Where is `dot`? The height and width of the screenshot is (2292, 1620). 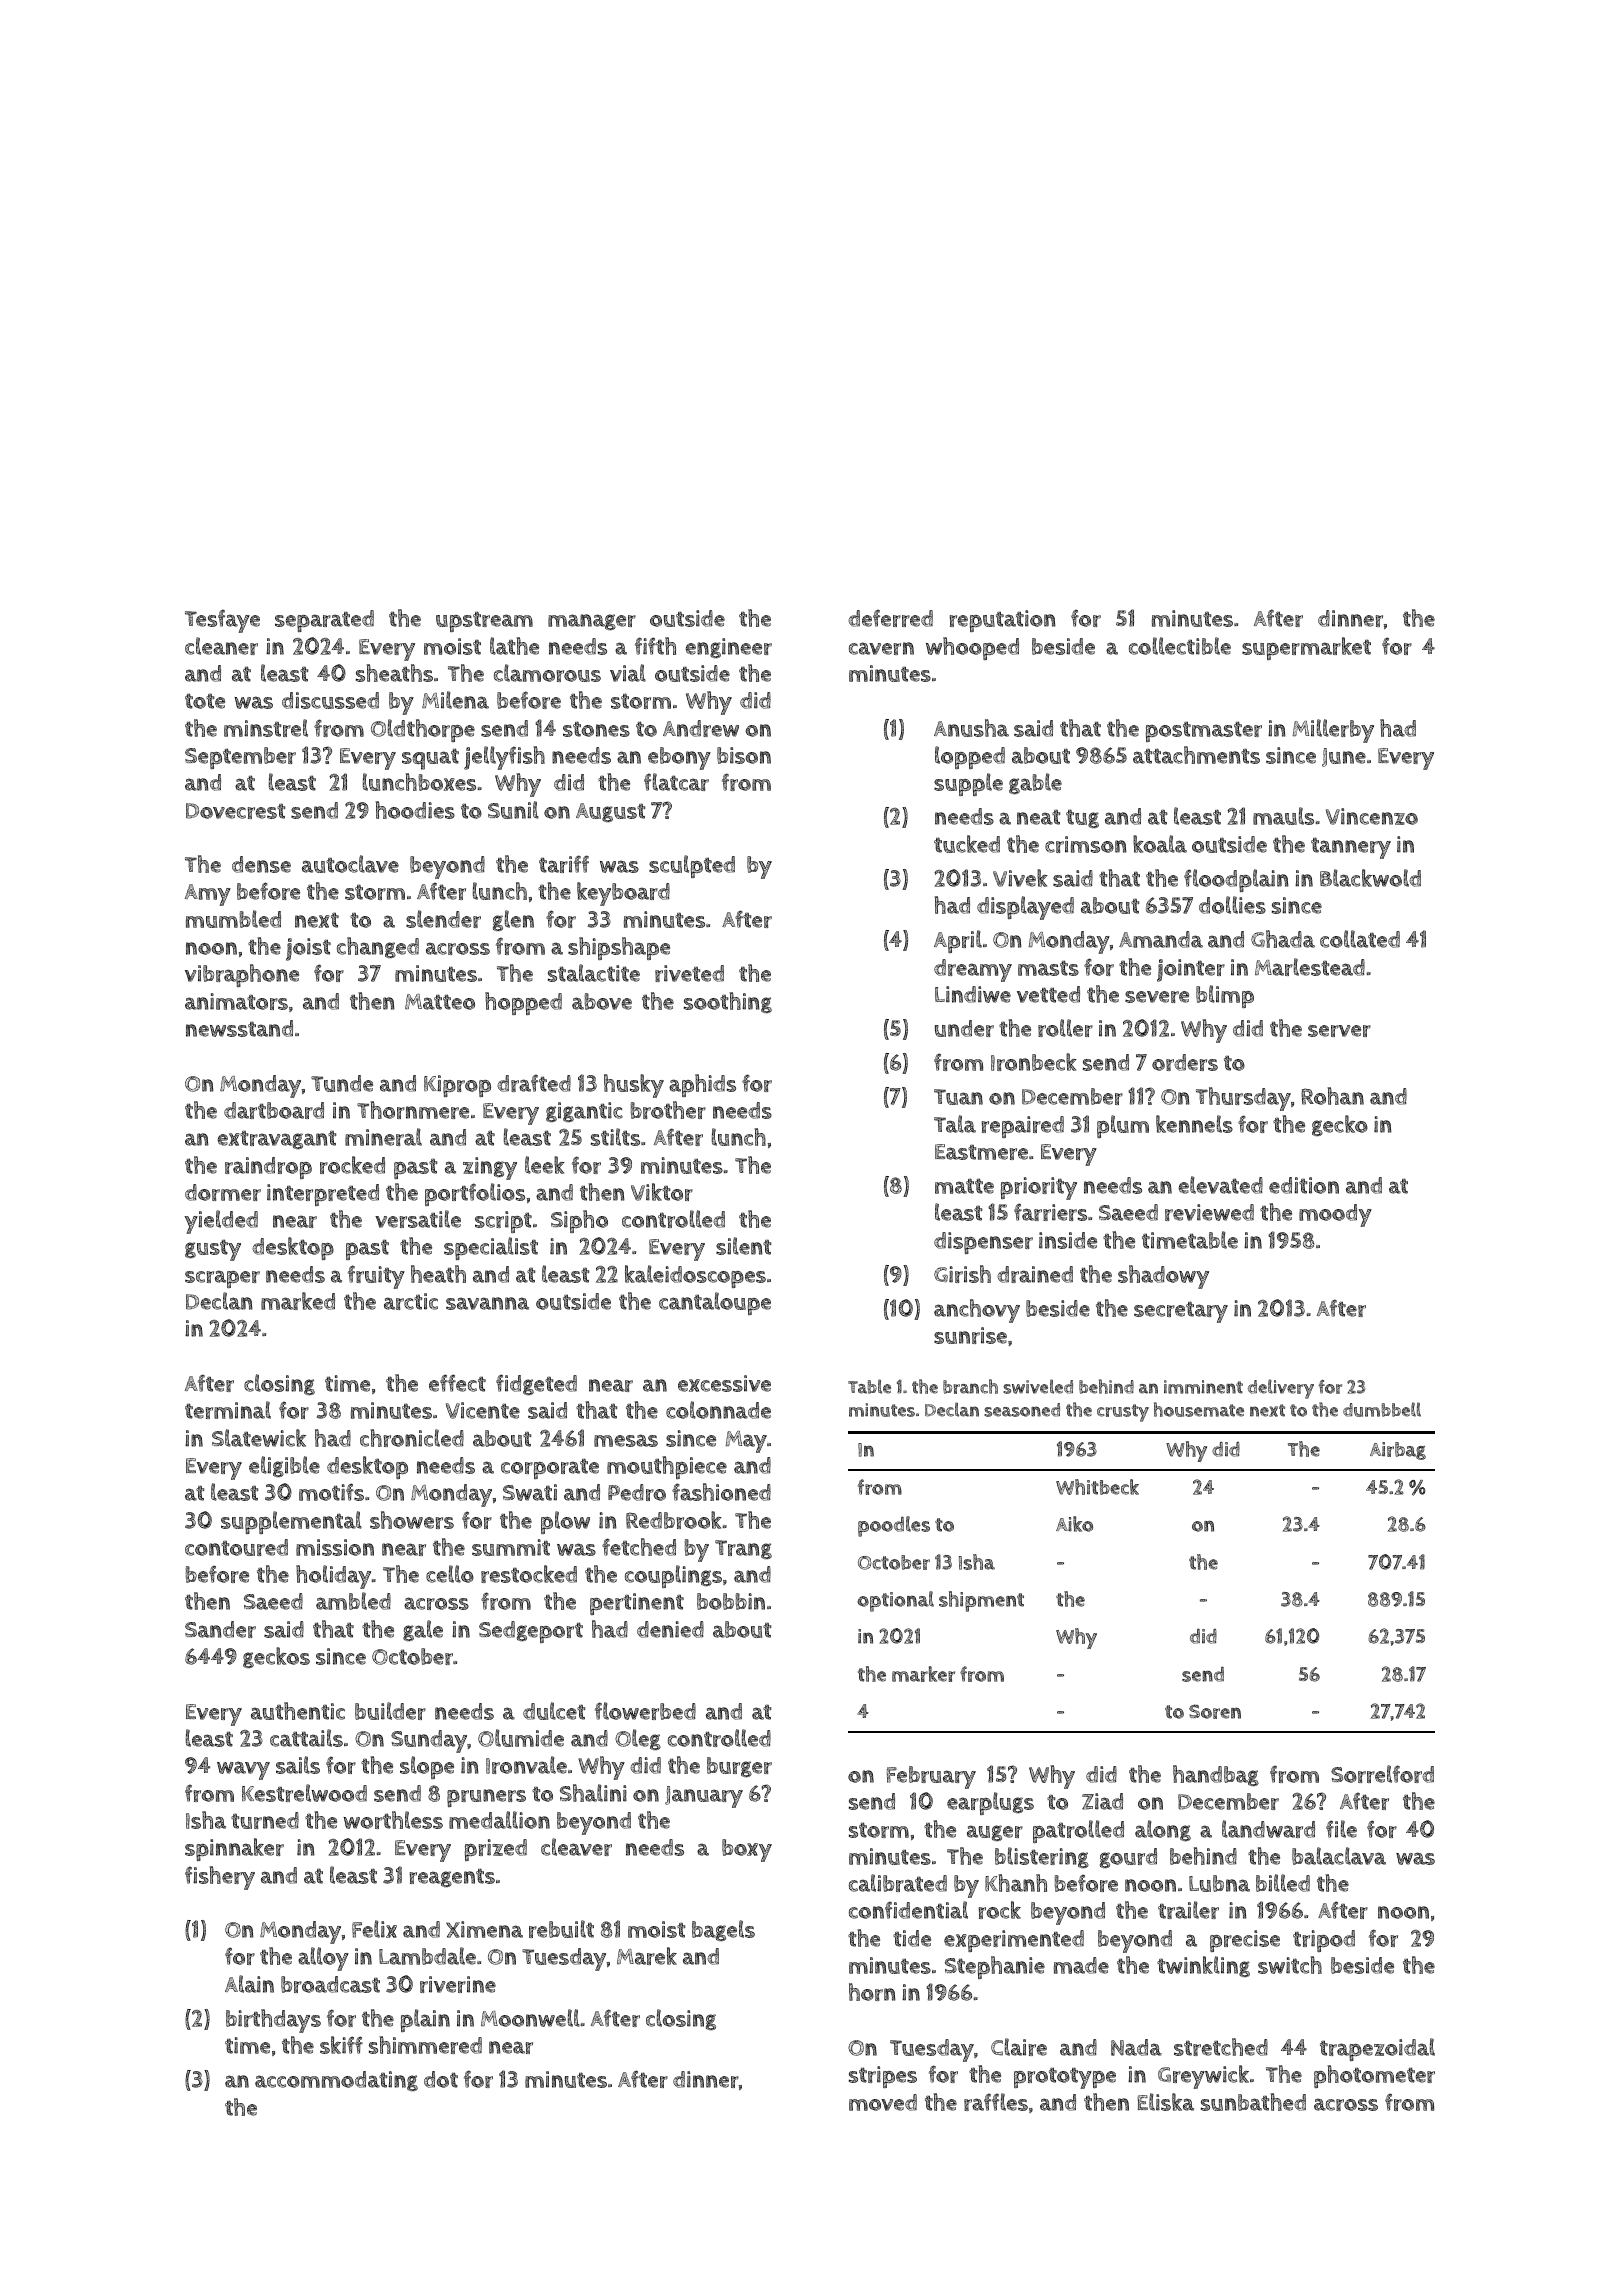
dot is located at coordinates (441, 2079).
